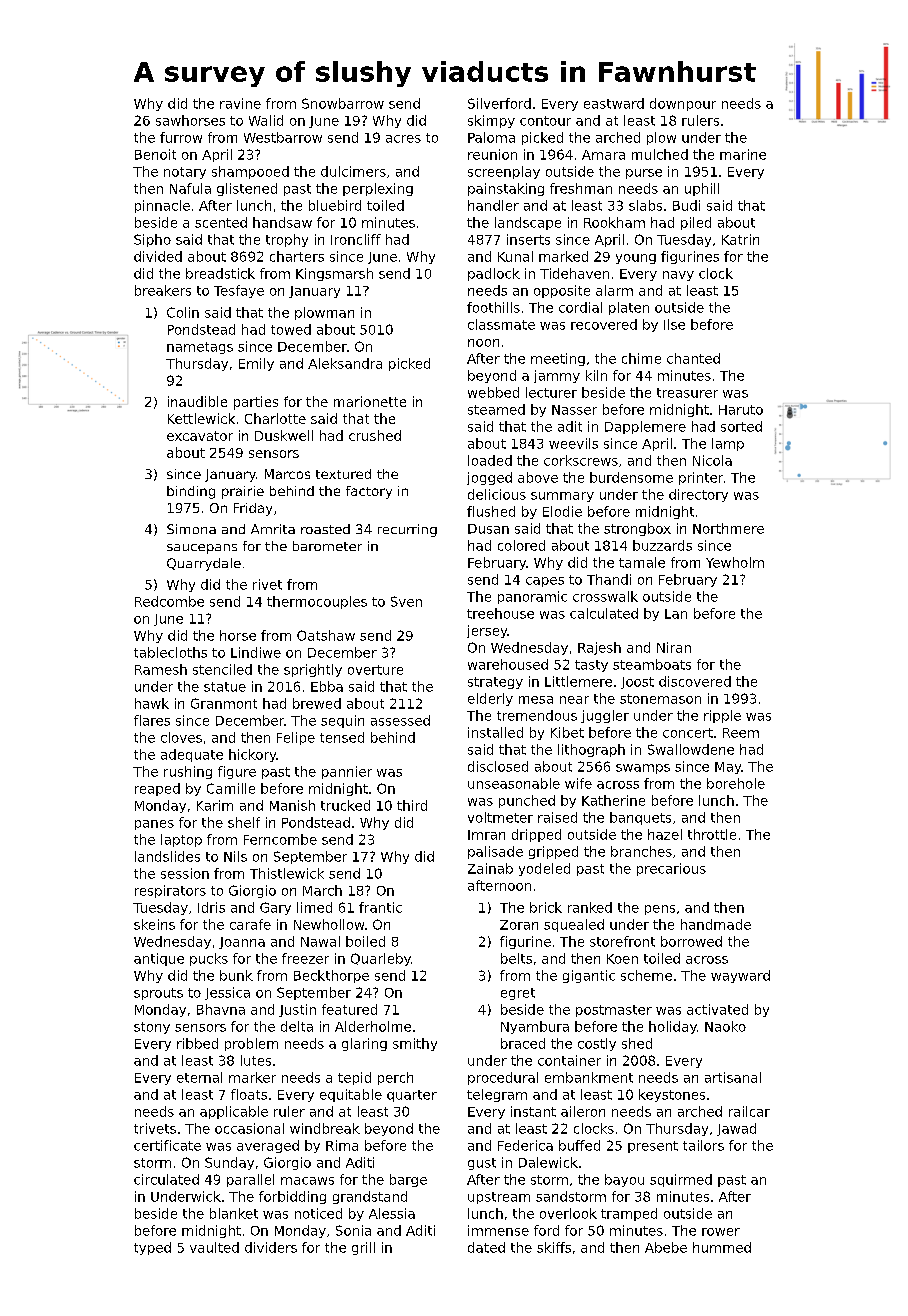 This image has height=1316, width=908. I want to click on marine, so click(743, 154).
